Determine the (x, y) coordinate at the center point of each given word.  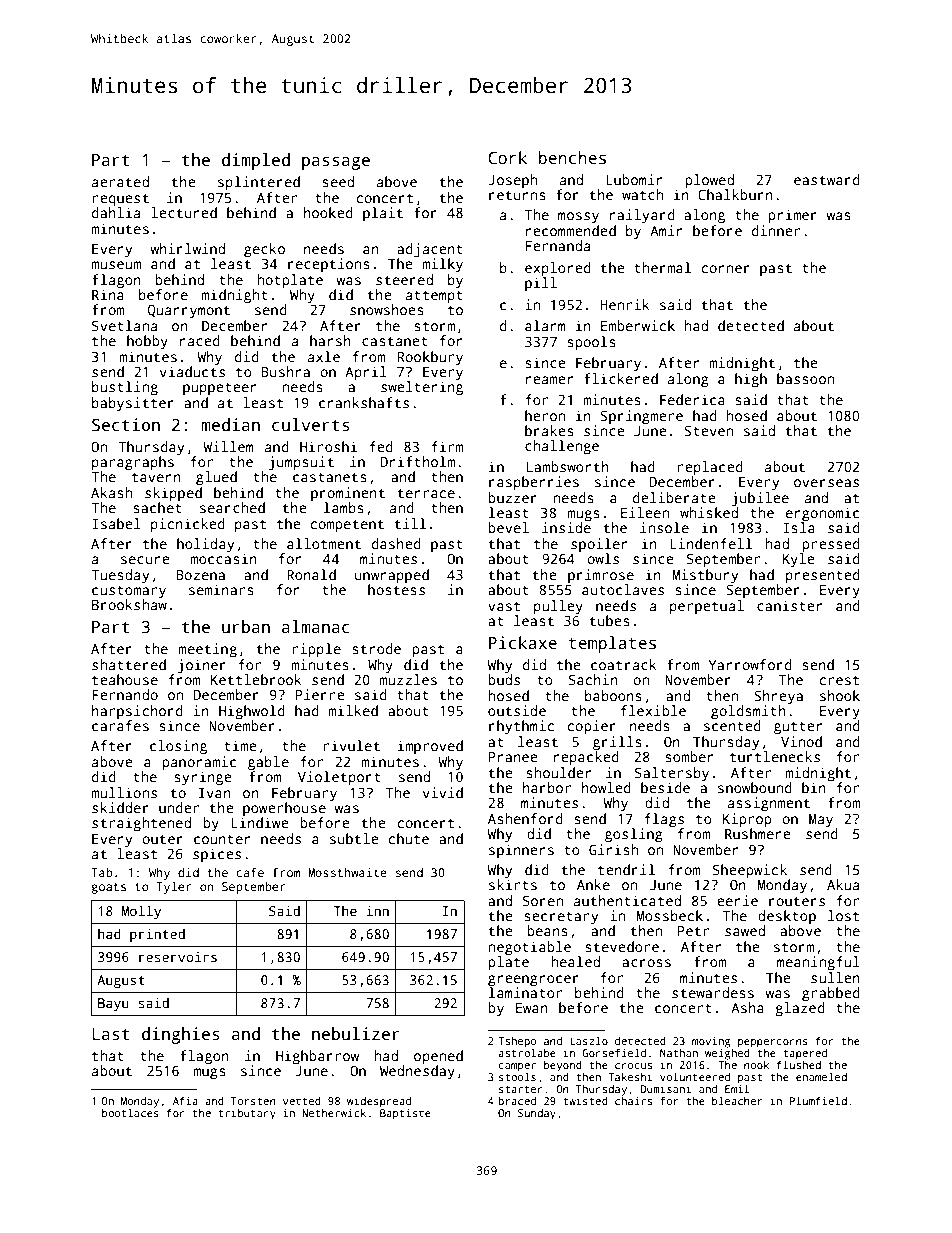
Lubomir (634, 179)
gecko (264, 250)
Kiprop (747, 820)
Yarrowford (750, 664)
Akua (843, 884)
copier (592, 727)
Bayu (113, 1004)
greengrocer (533, 981)
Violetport (339, 778)
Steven (708, 430)
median (230, 425)
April (366, 373)
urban (246, 627)
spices (217, 855)
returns (517, 195)
